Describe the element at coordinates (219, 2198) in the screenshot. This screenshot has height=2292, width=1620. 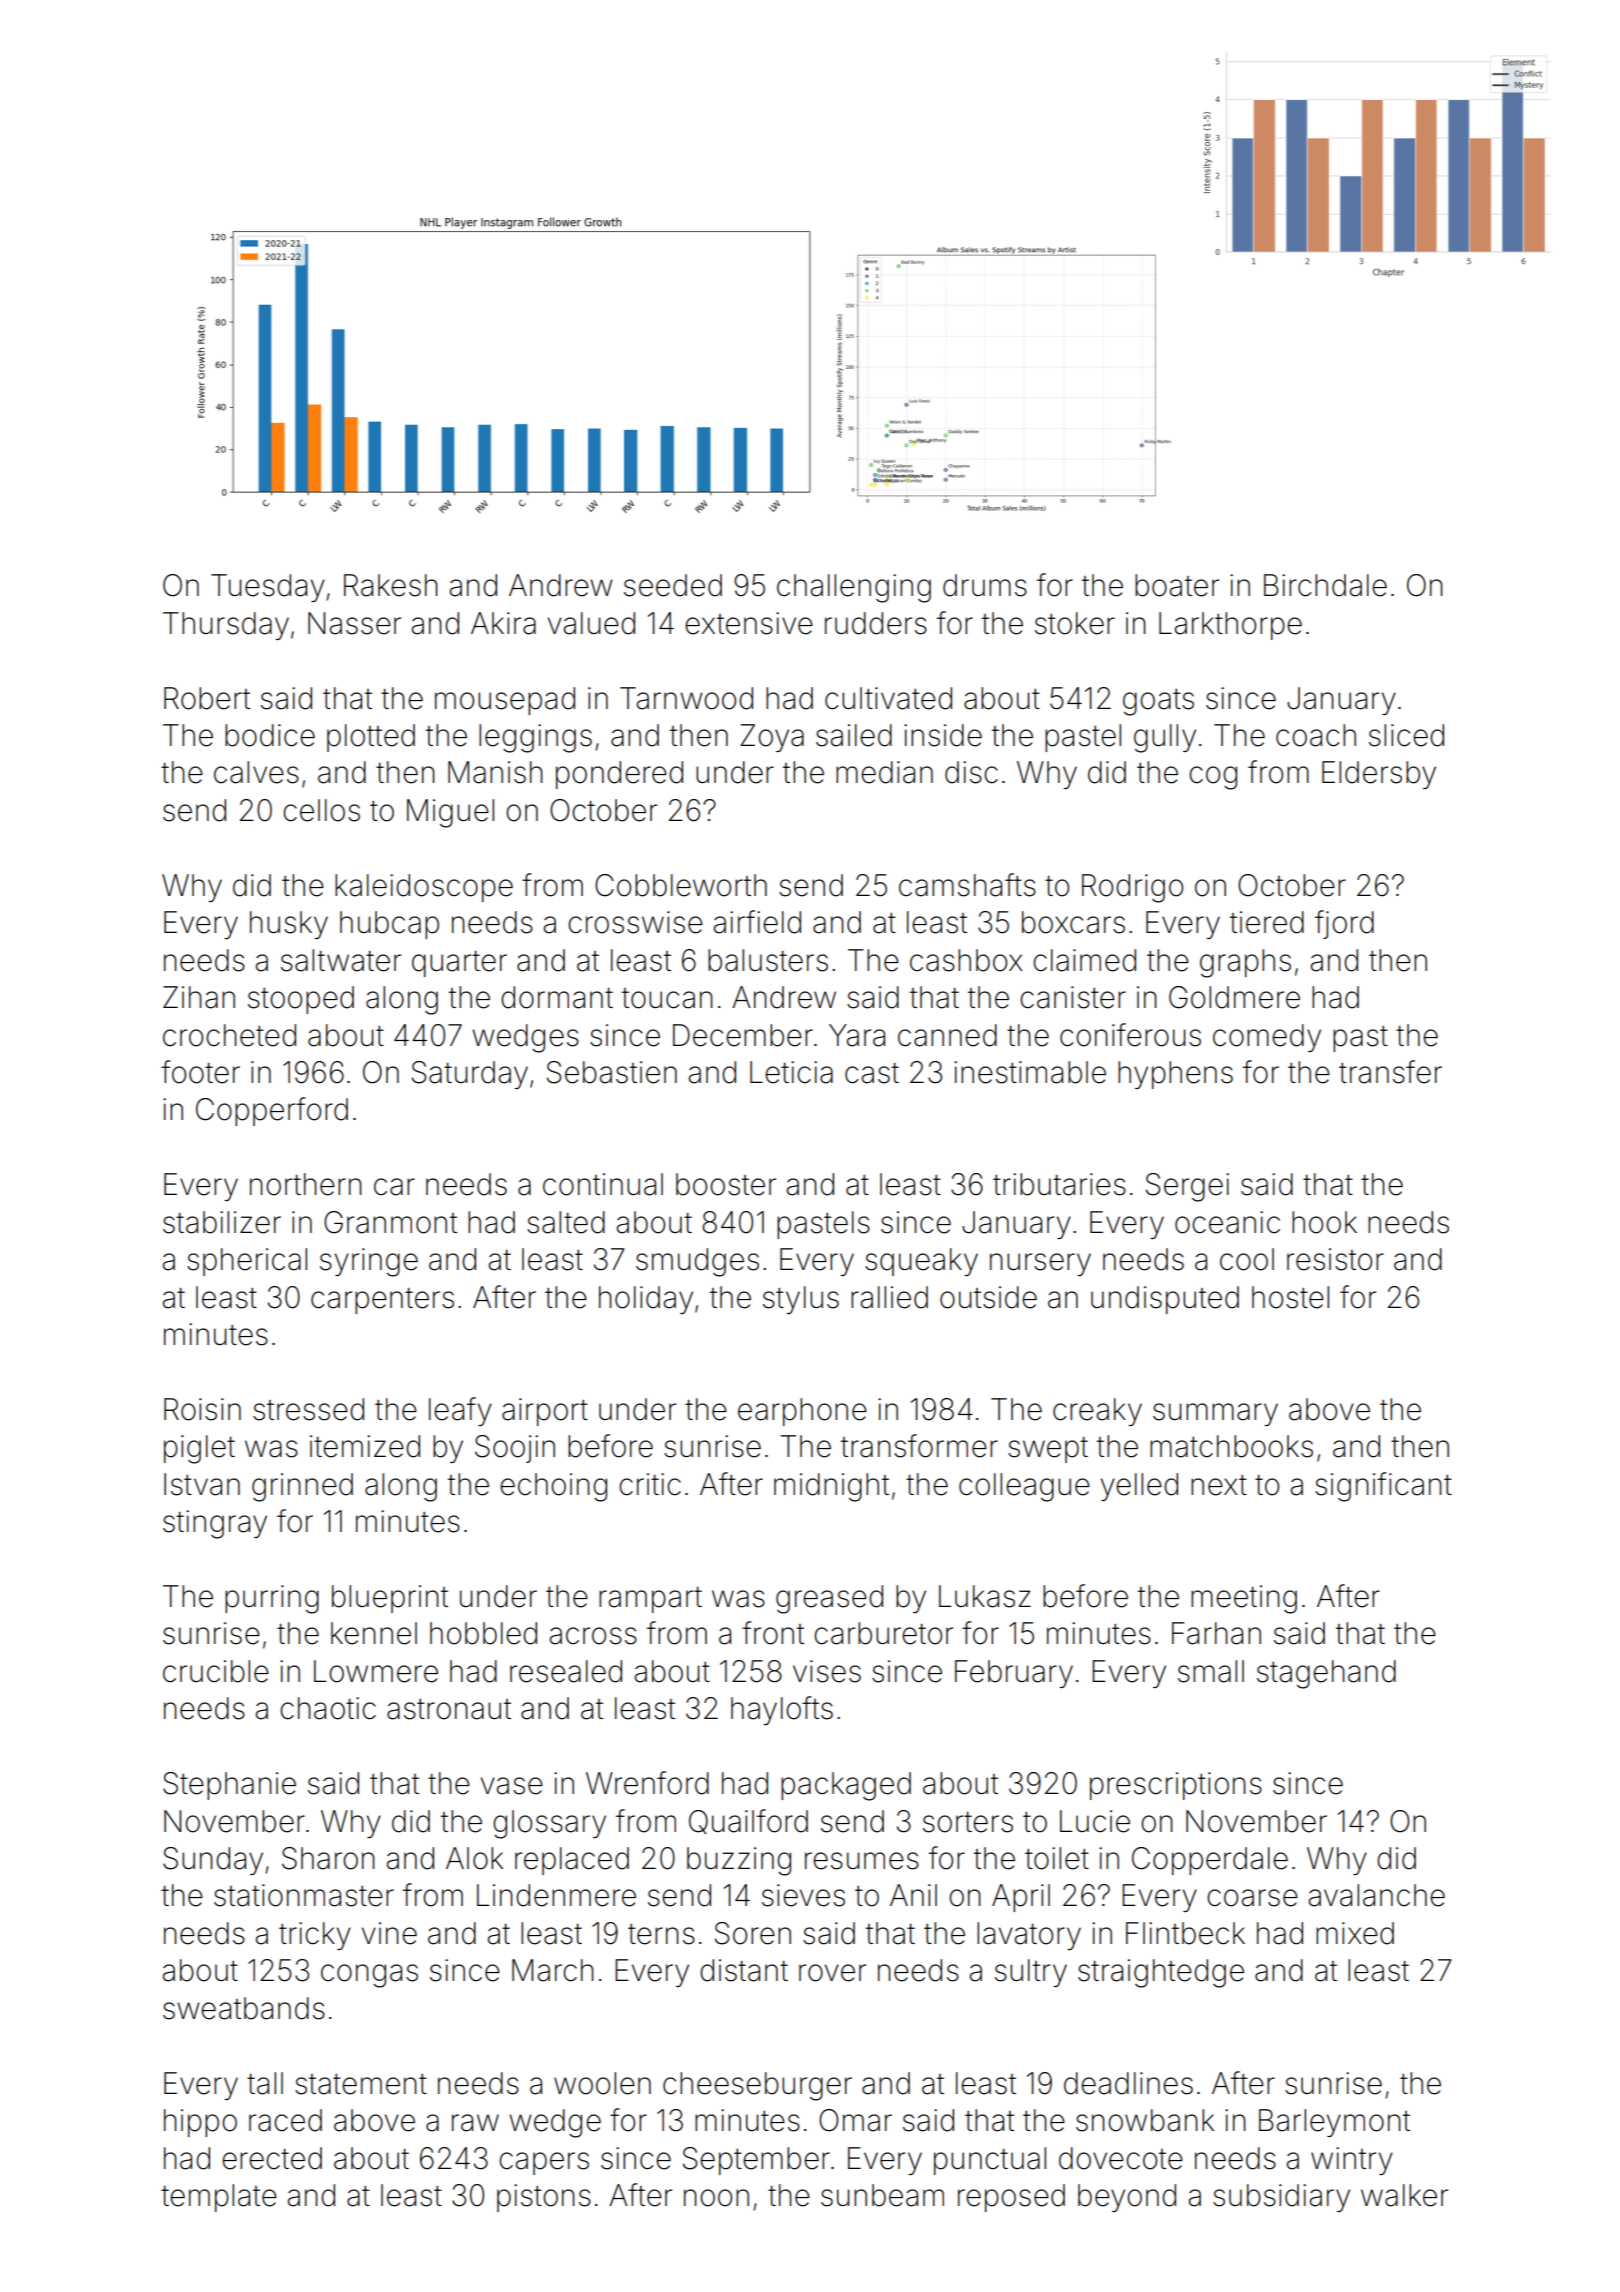
I see `template` at that location.
